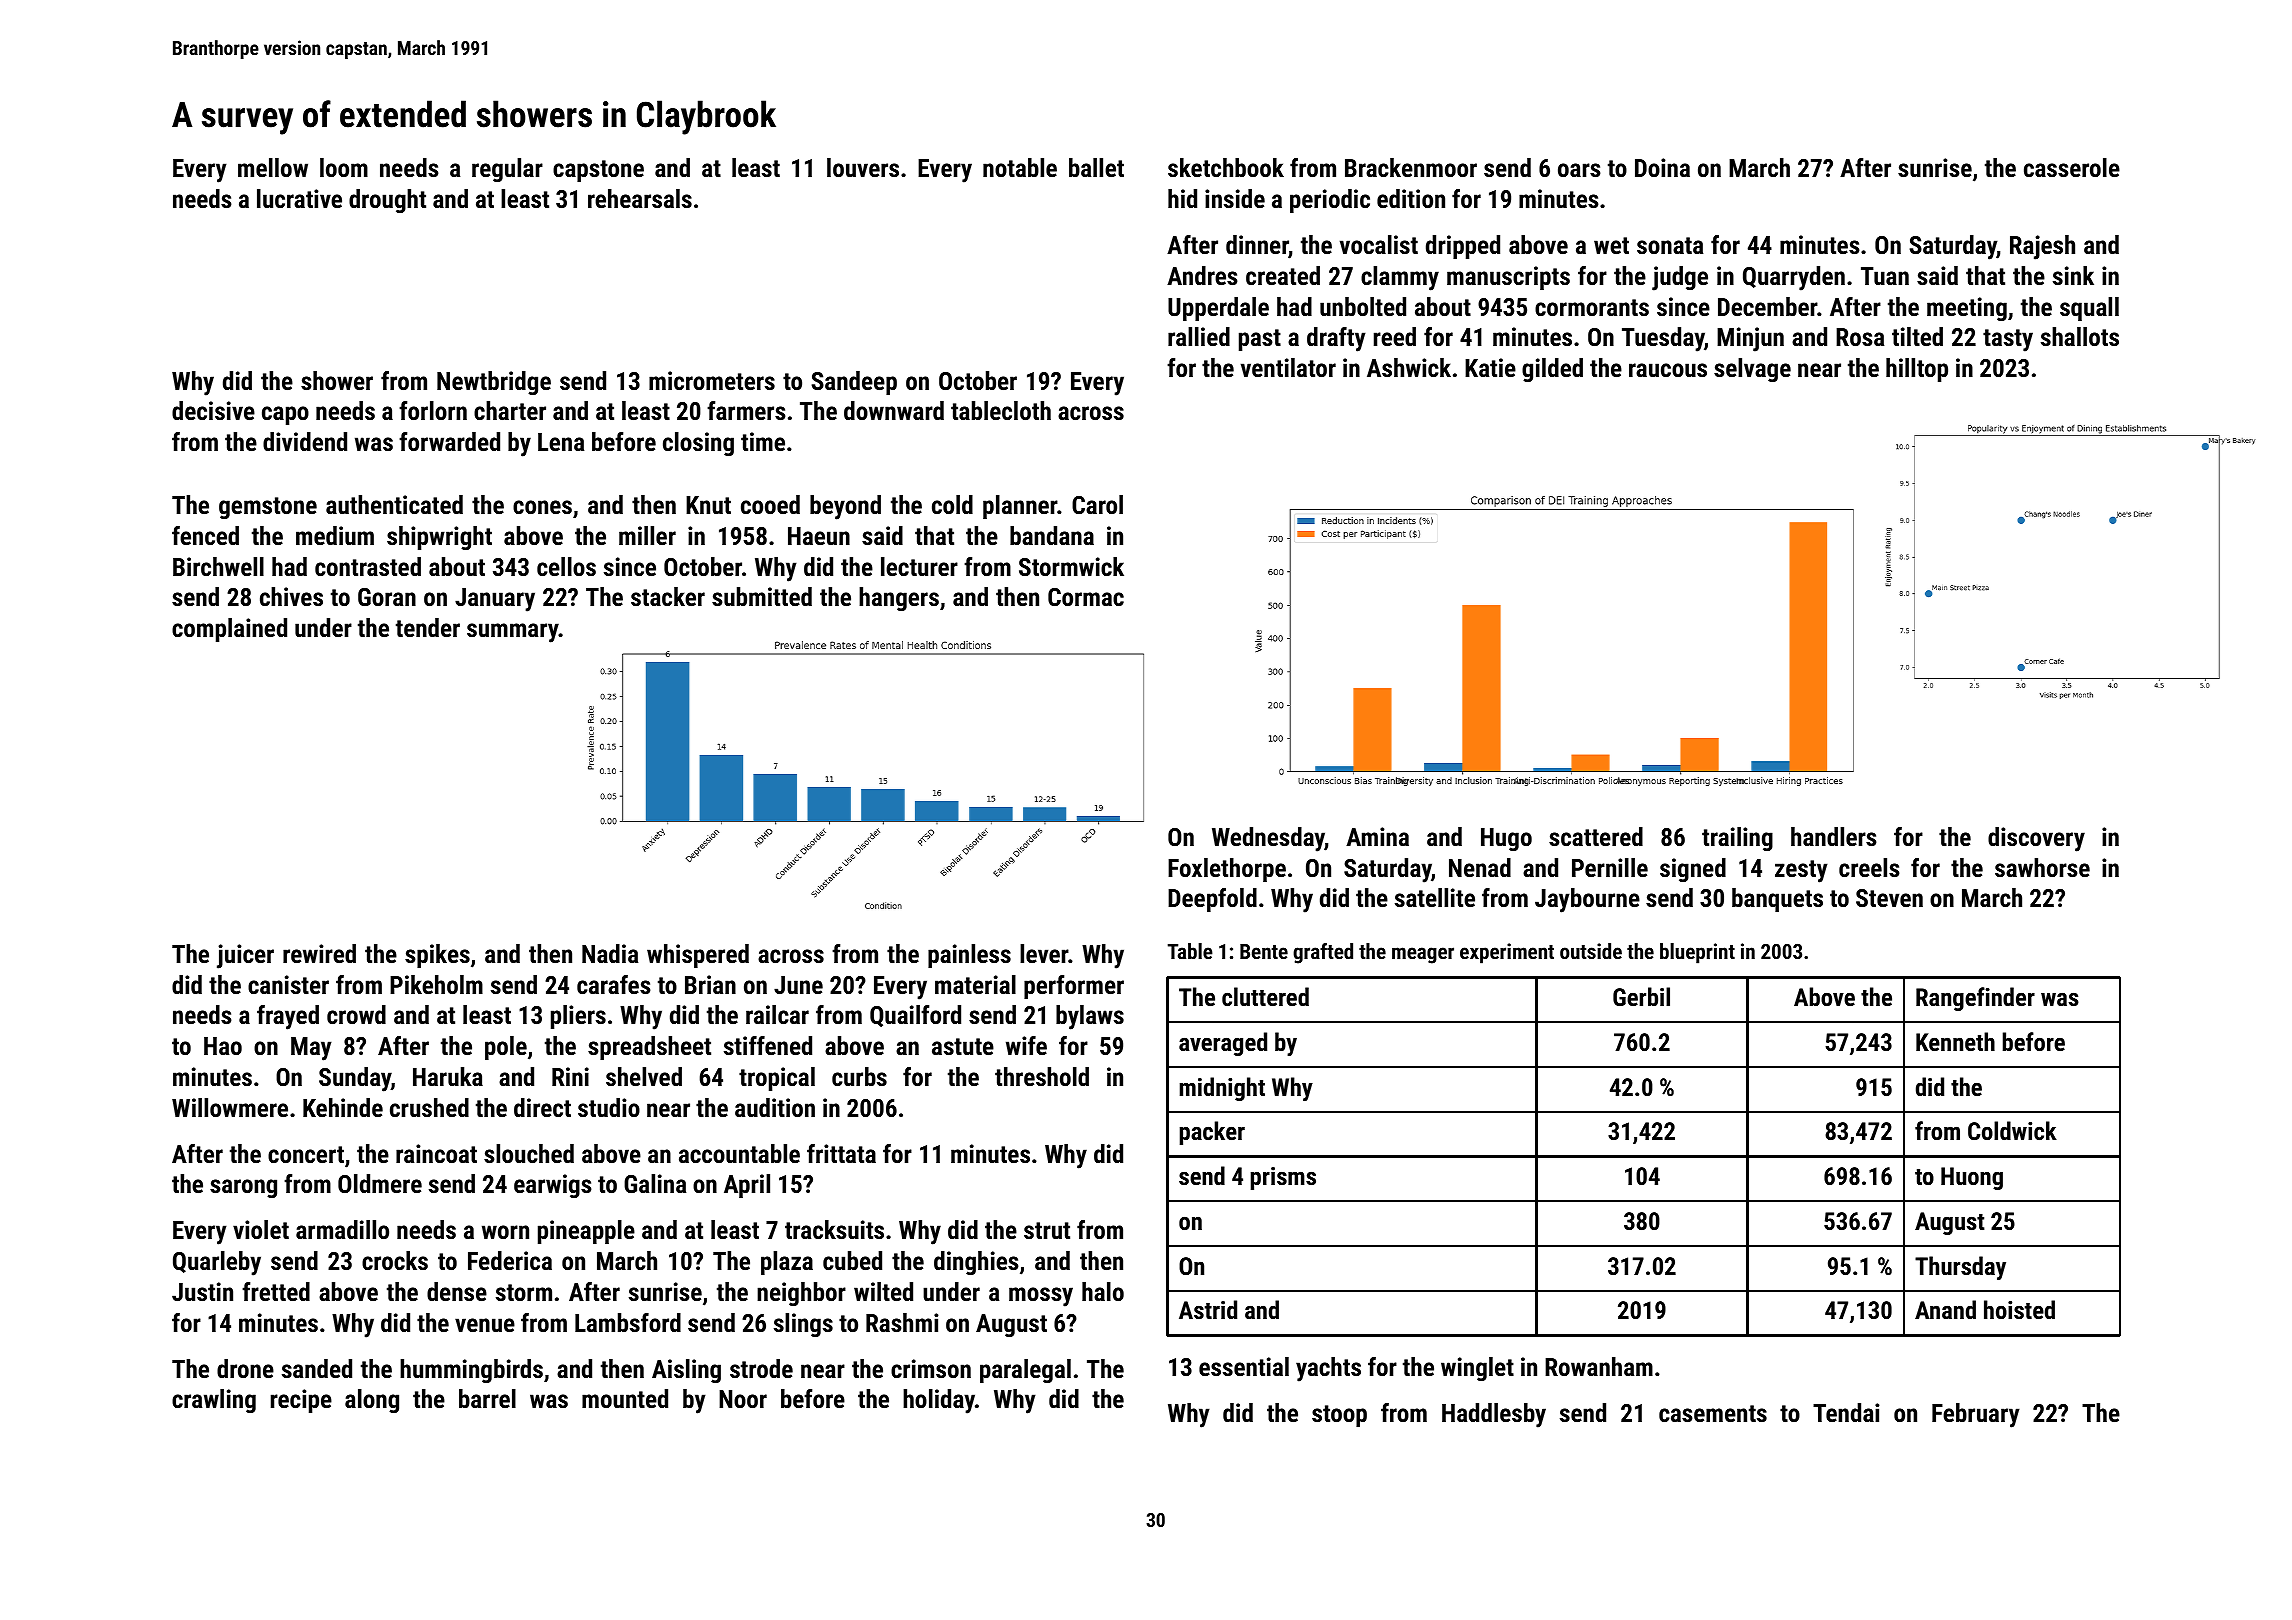  Describe the element at coordinates (1846, 1412) in the screenshot. I see `Tendai` at that location.
